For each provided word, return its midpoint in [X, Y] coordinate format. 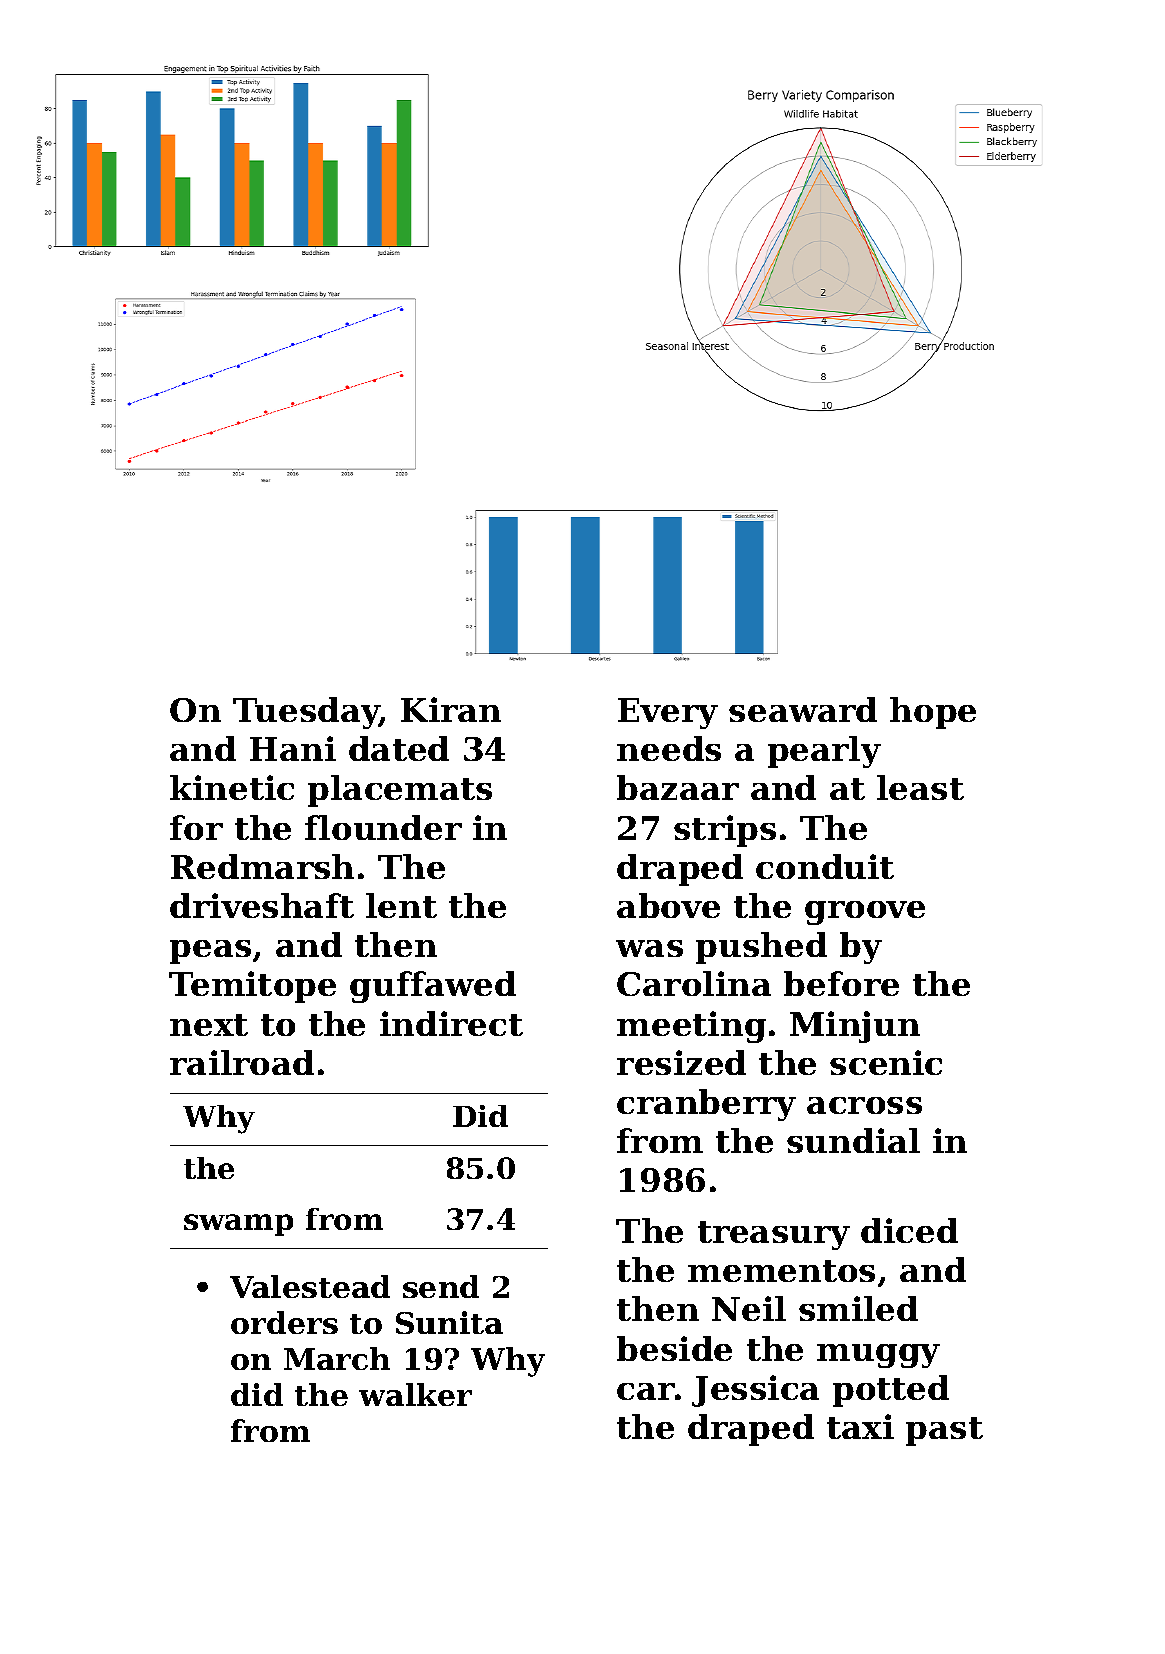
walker [415, 1394]
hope [933, 713]
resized [681, 1062]
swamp [238, 1225]
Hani [293, 748]
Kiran [451, 709]
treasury [774, 1235]
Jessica [755, 1391]
